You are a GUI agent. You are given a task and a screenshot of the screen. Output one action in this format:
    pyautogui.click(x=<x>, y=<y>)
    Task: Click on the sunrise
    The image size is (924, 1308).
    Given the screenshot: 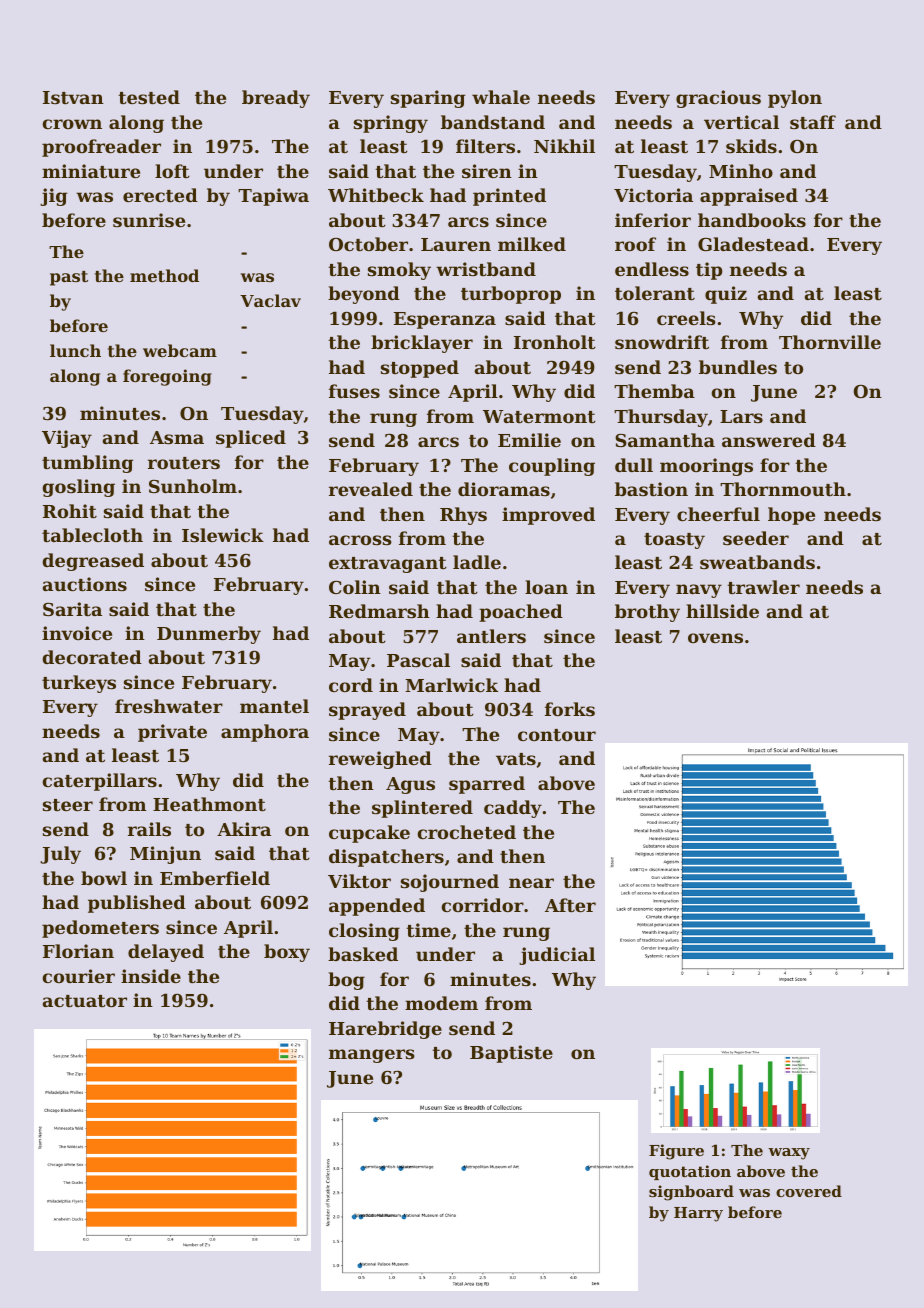 What is the action you would take?
    pyautogui.click(x=149, y=220)
